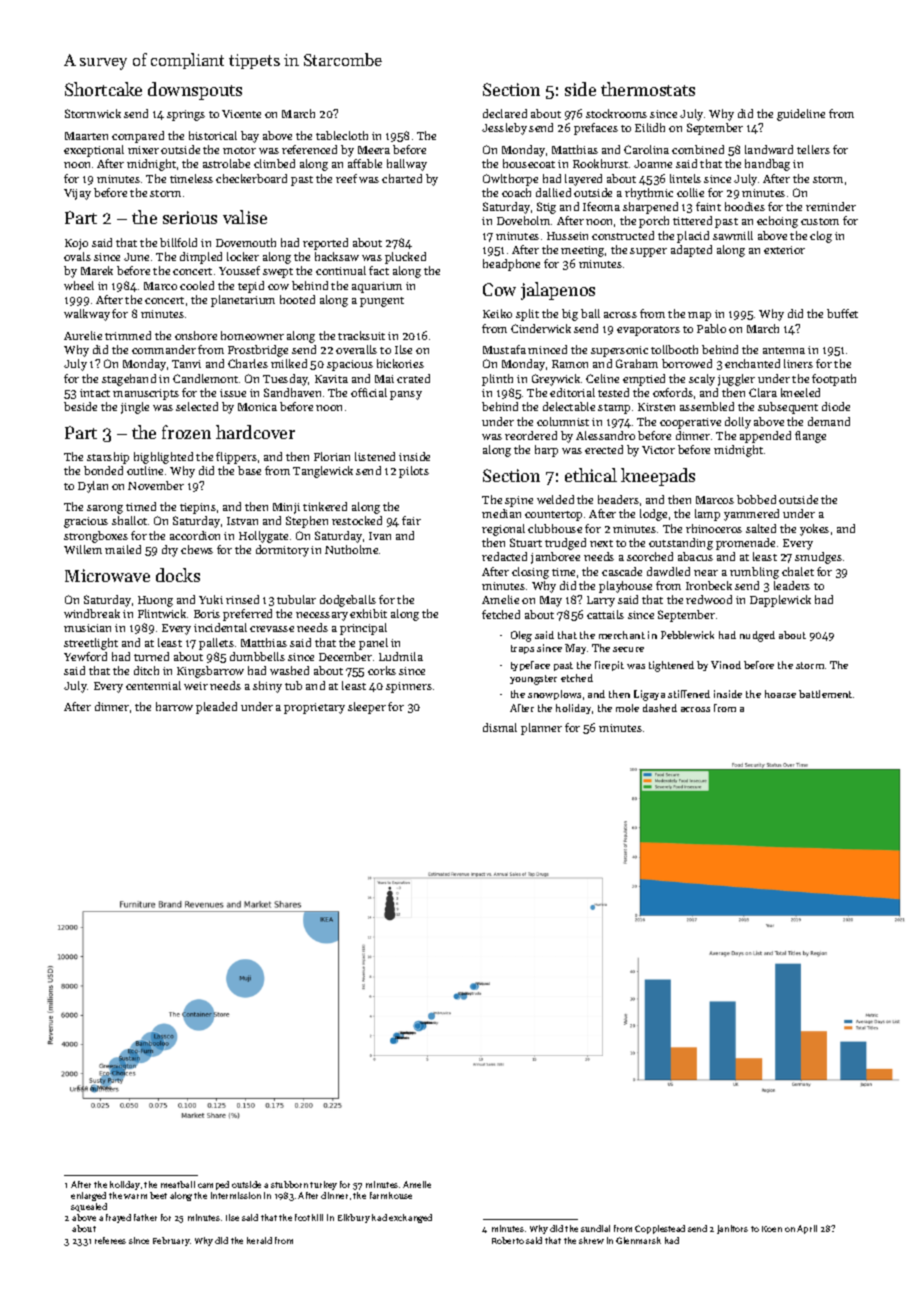 The height and width of the image is (1308, 924). I want to click on Shortcake, so click(103, 89).
